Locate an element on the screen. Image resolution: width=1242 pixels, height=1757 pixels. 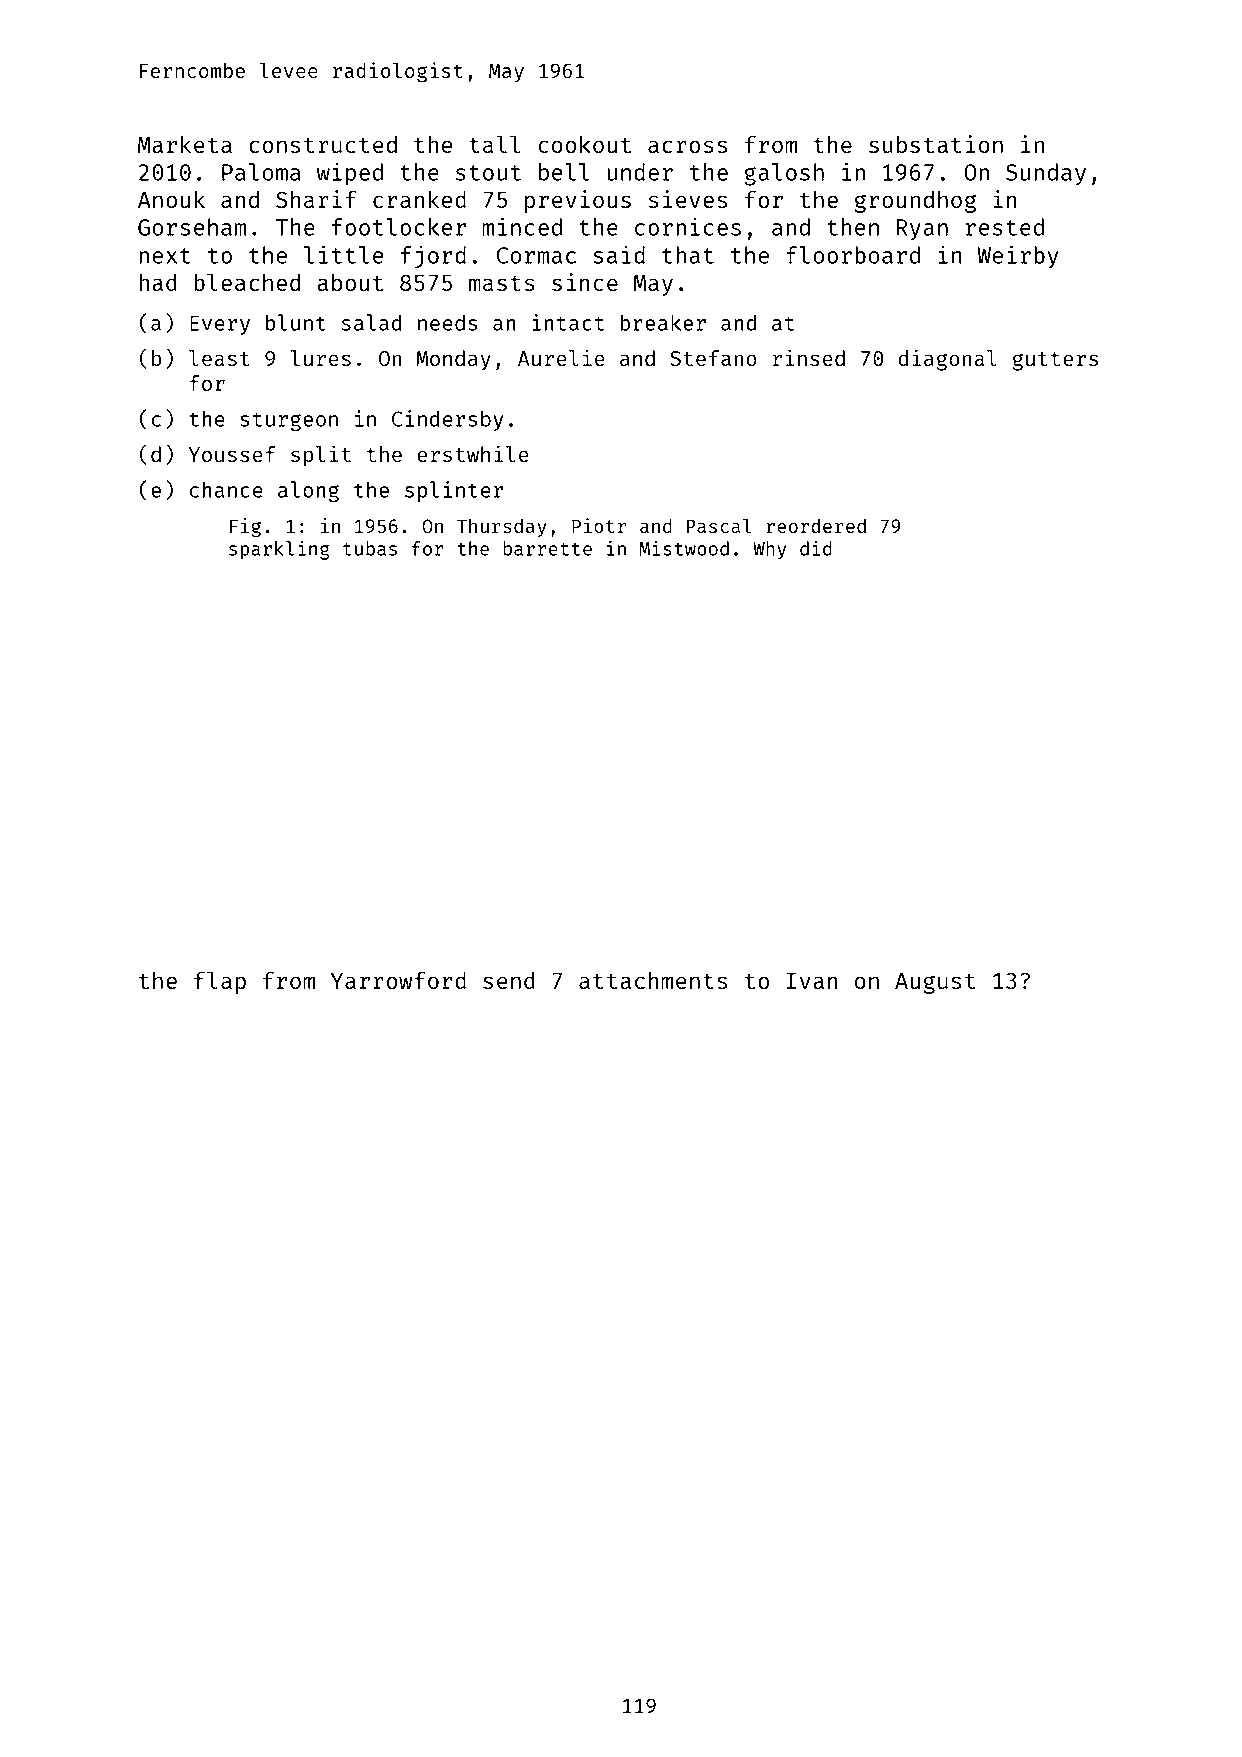
about is located at coordinates (350, 282).
